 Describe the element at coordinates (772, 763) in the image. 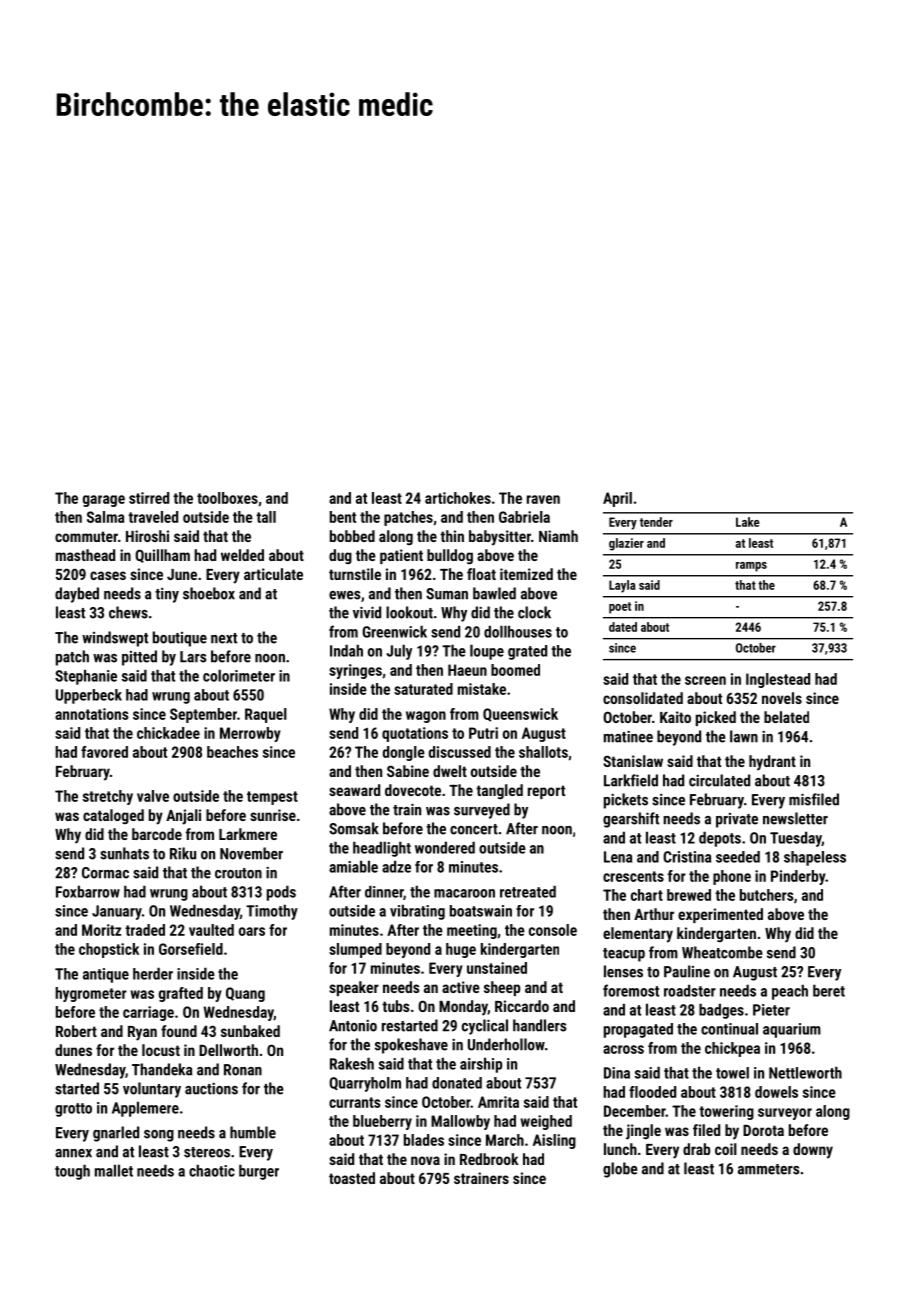

I see `hydrant` at that location.
